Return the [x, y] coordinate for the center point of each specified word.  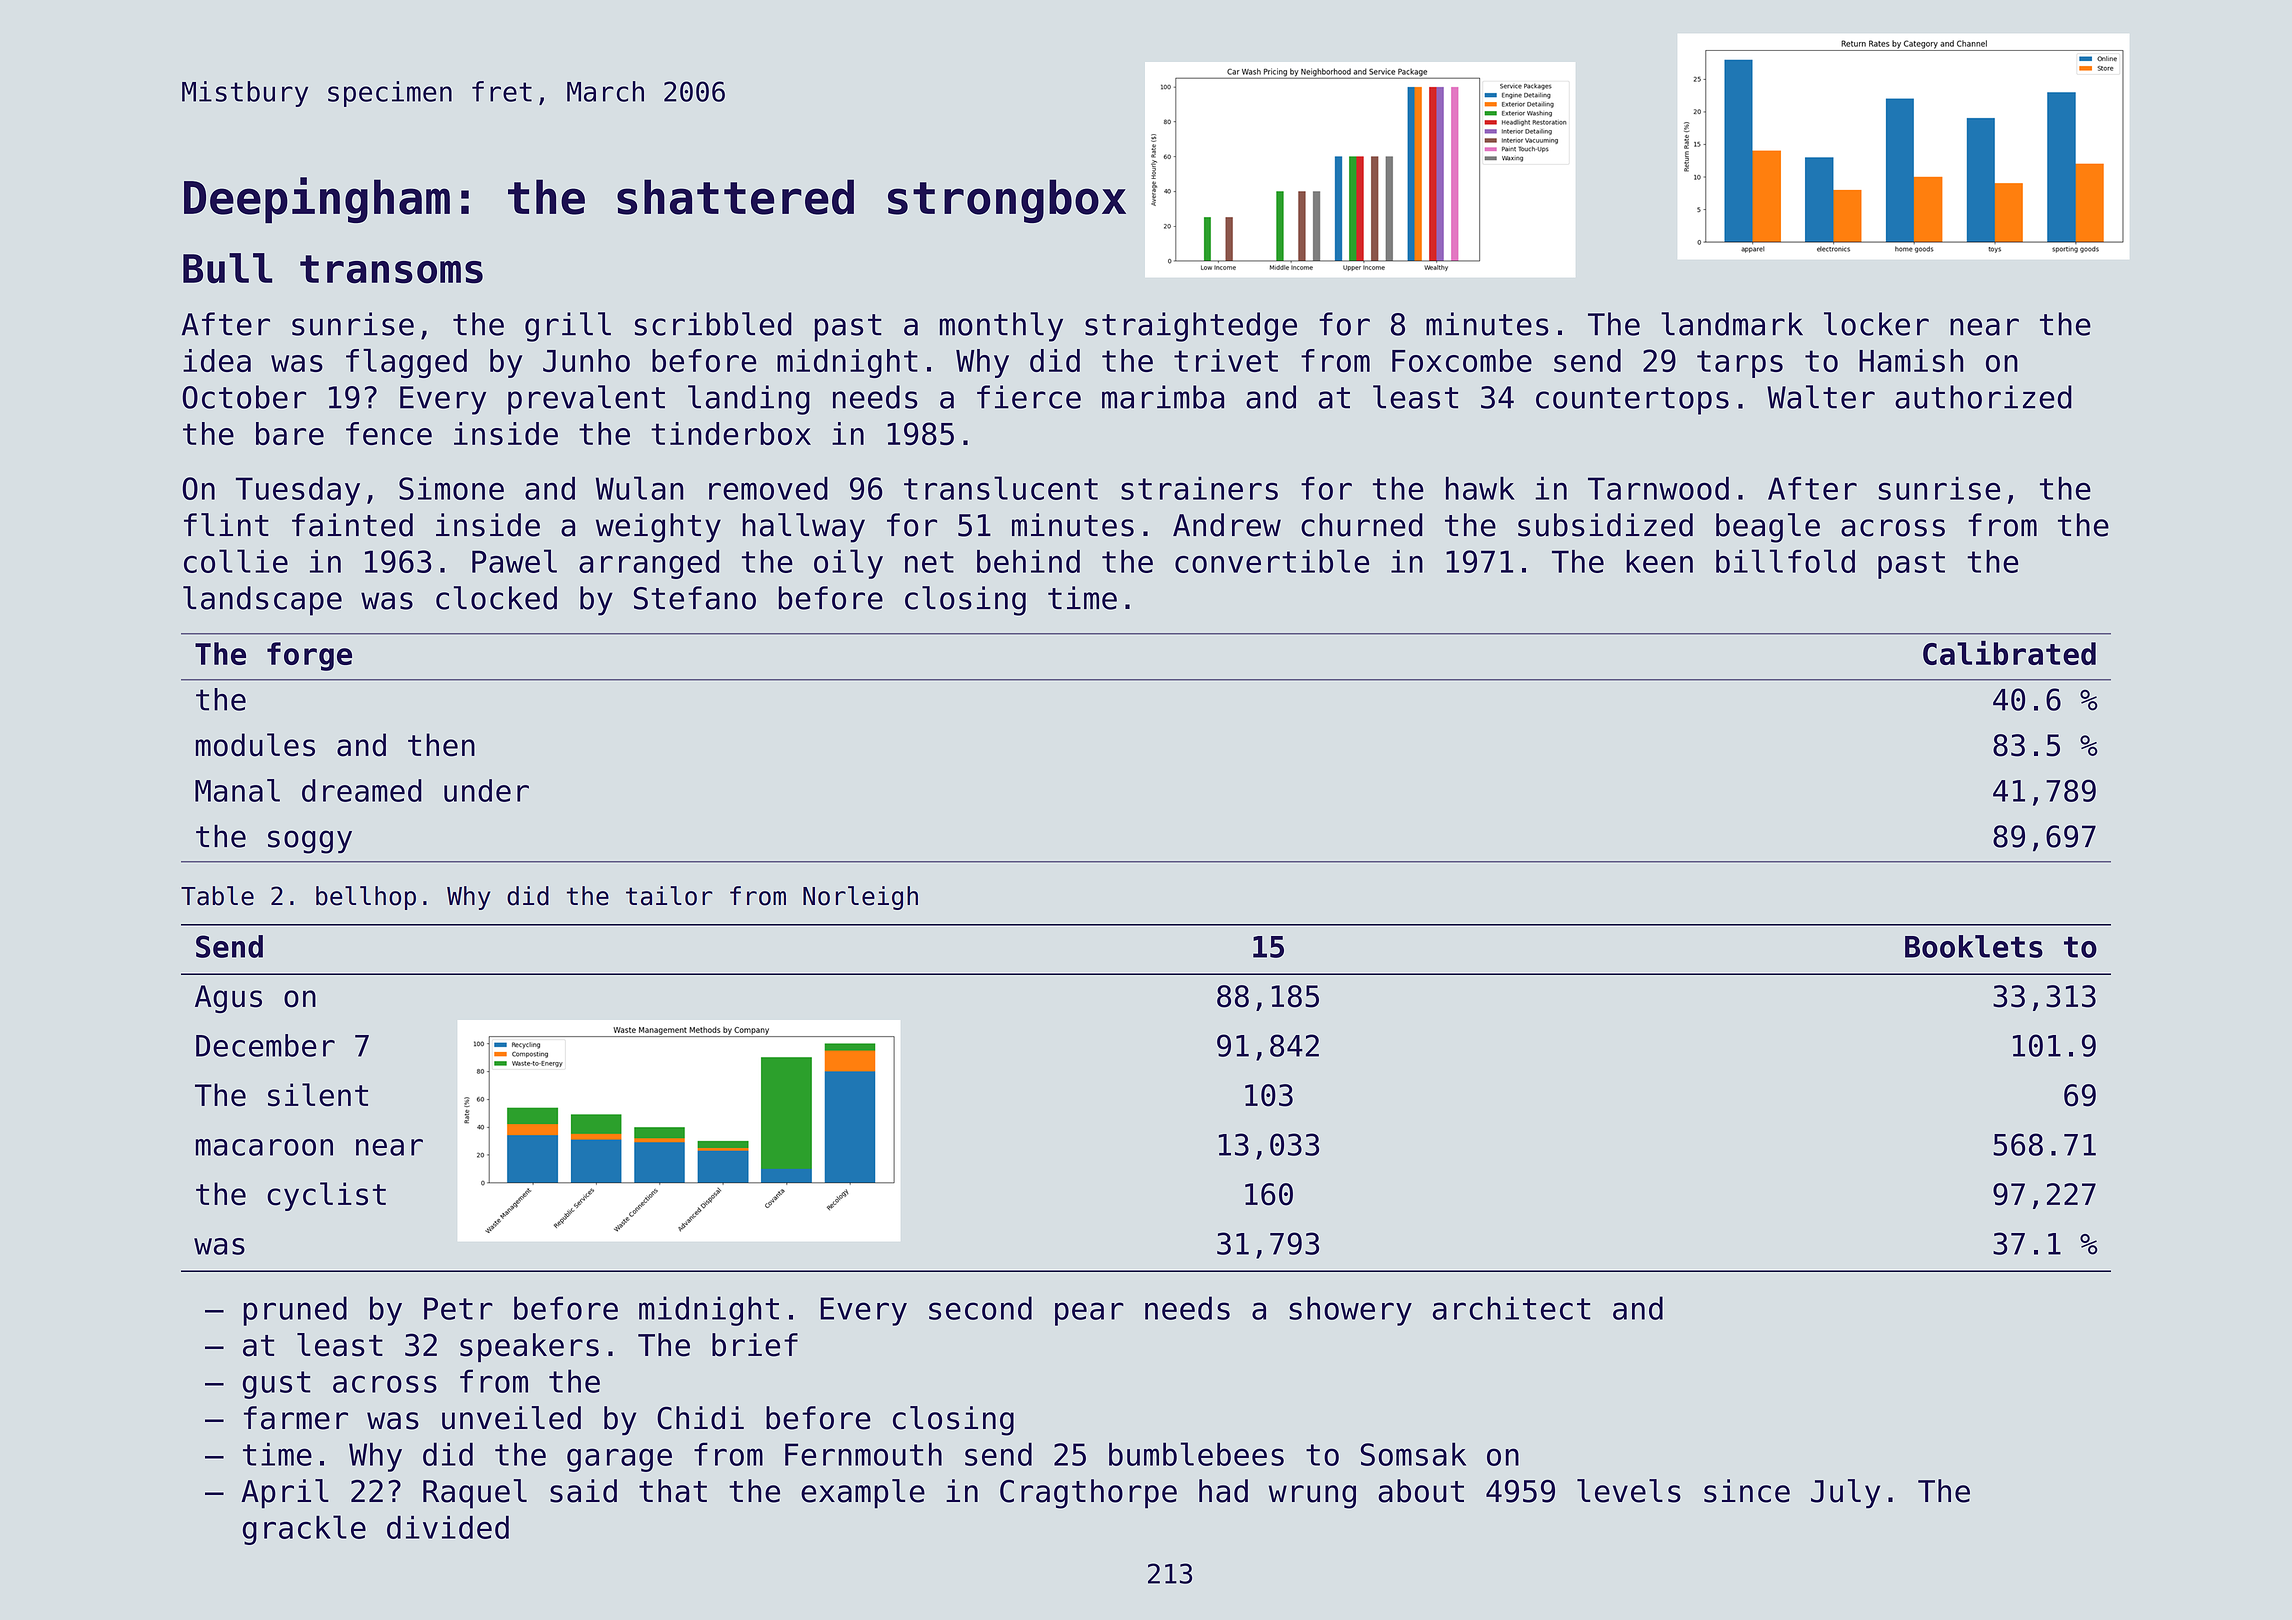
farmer [296, 1418]
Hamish [1911, 360]
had [1223, 1491]
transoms [391, 269]
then [441, 745]
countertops [1632, 401]
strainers [1199, 488]
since [1747, 1491]
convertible [1272, 561]
